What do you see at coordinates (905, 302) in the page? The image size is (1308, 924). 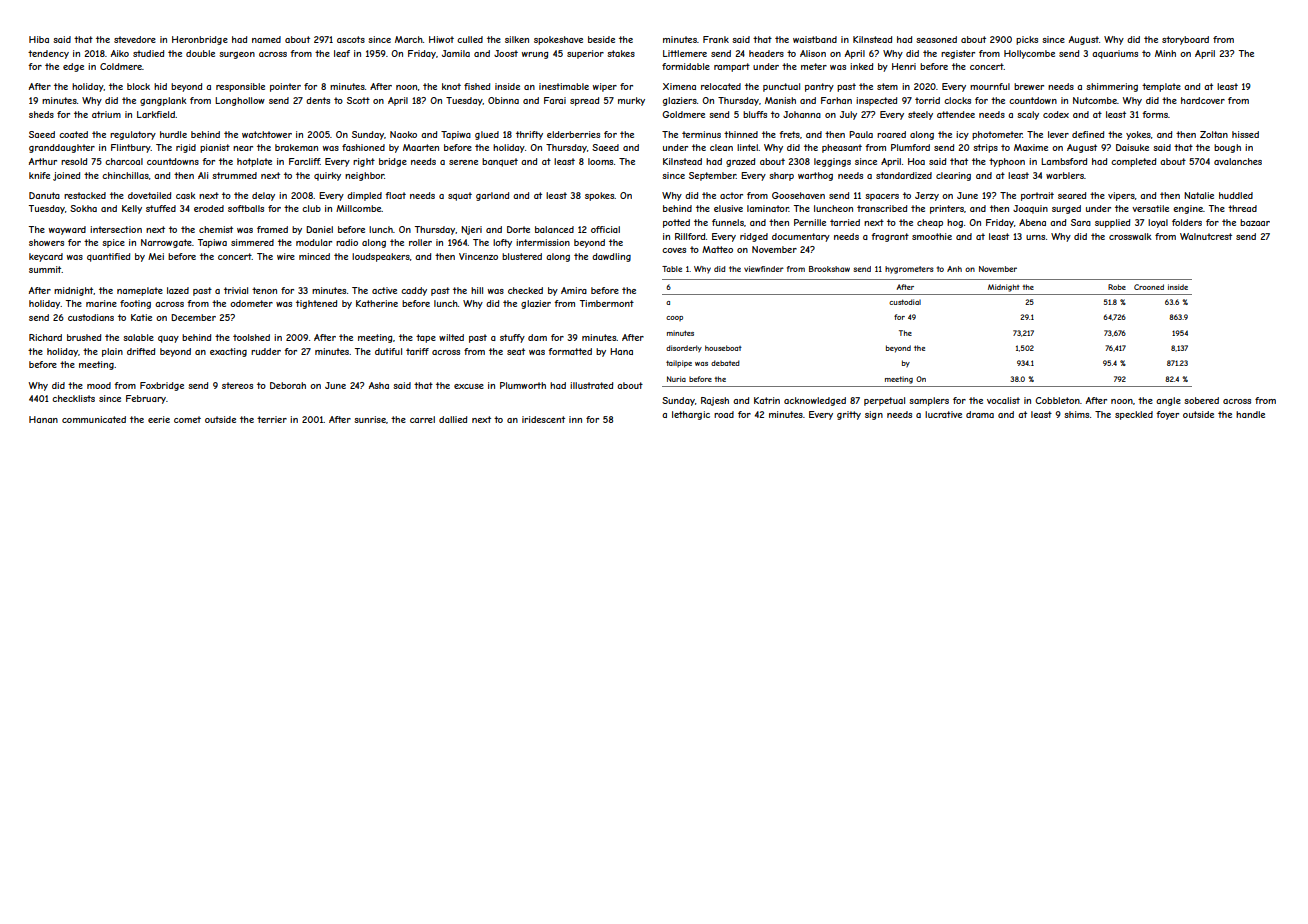 I see `custodial` at bounding box center [905, 302].
